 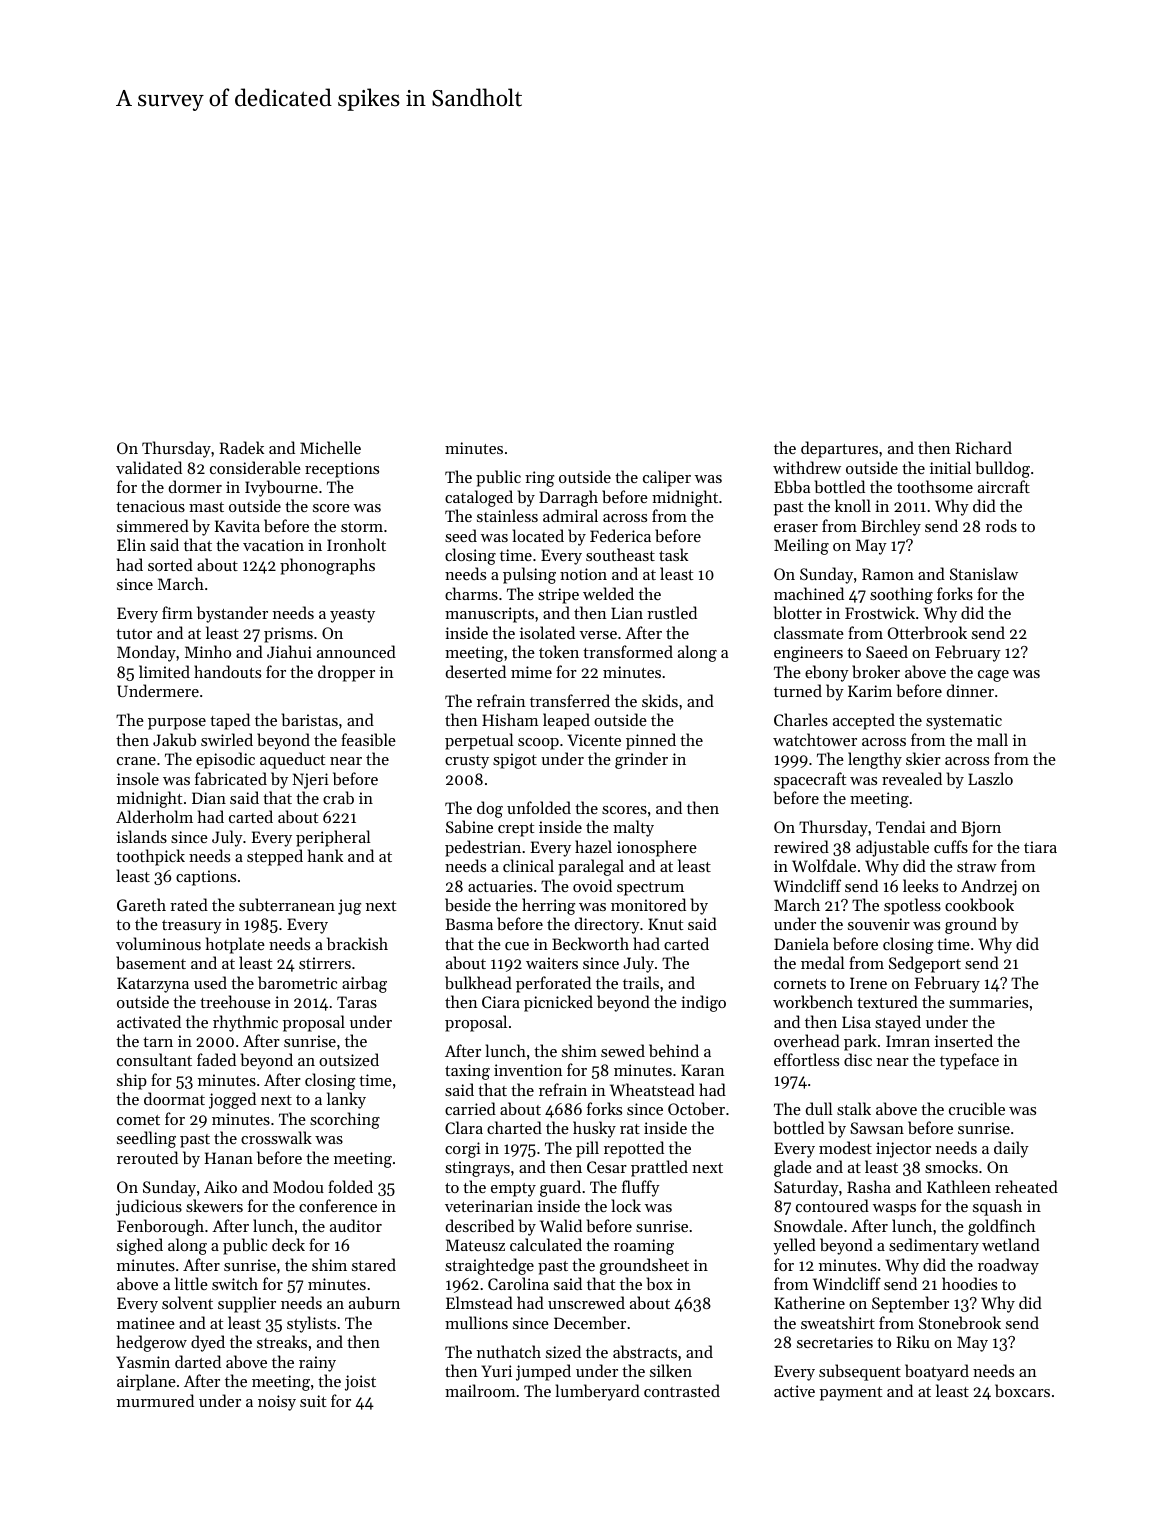 I want to click on Tendai, so click(x=901, y=826).
